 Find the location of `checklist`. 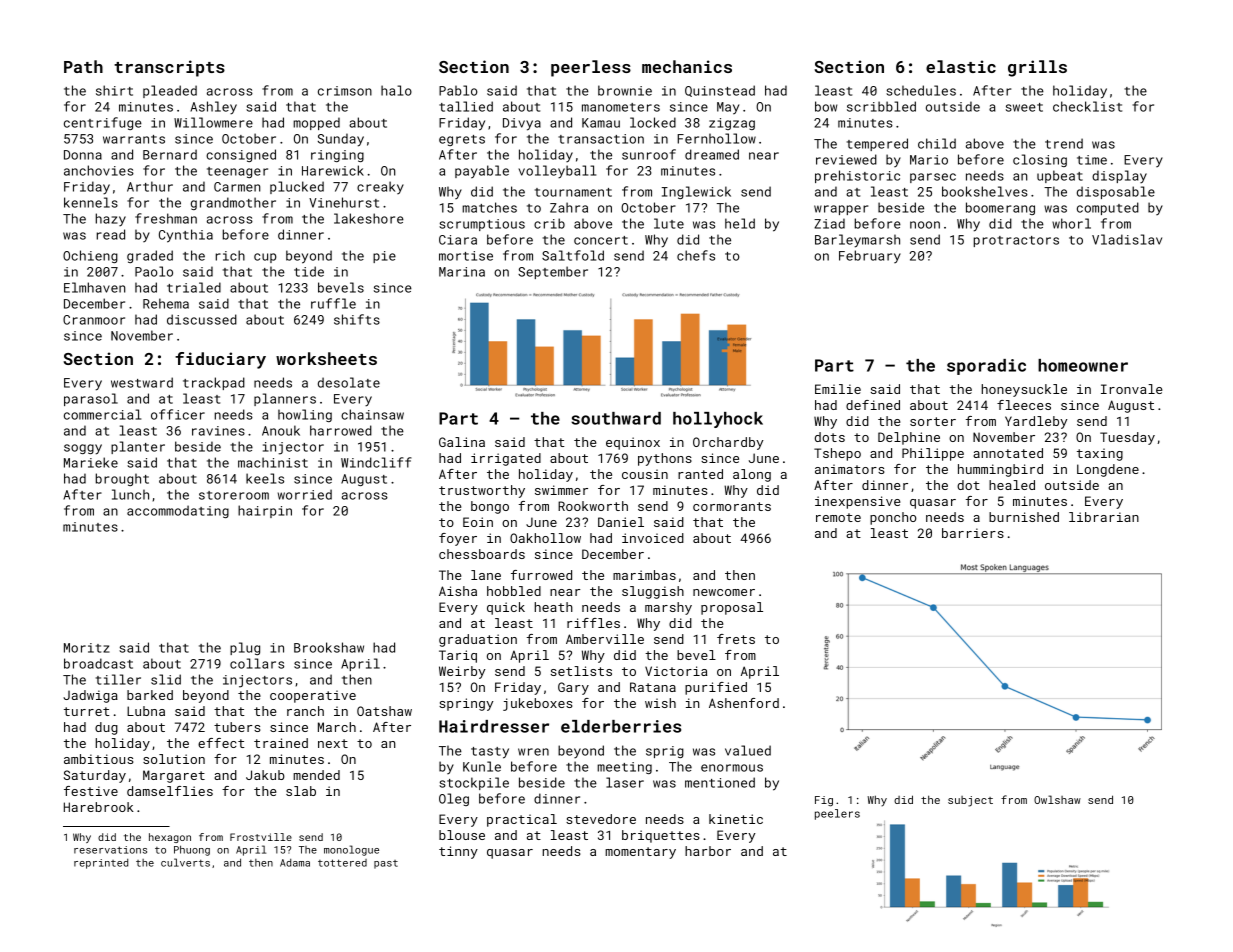

checklist is located at coordinates (1087, 106).
